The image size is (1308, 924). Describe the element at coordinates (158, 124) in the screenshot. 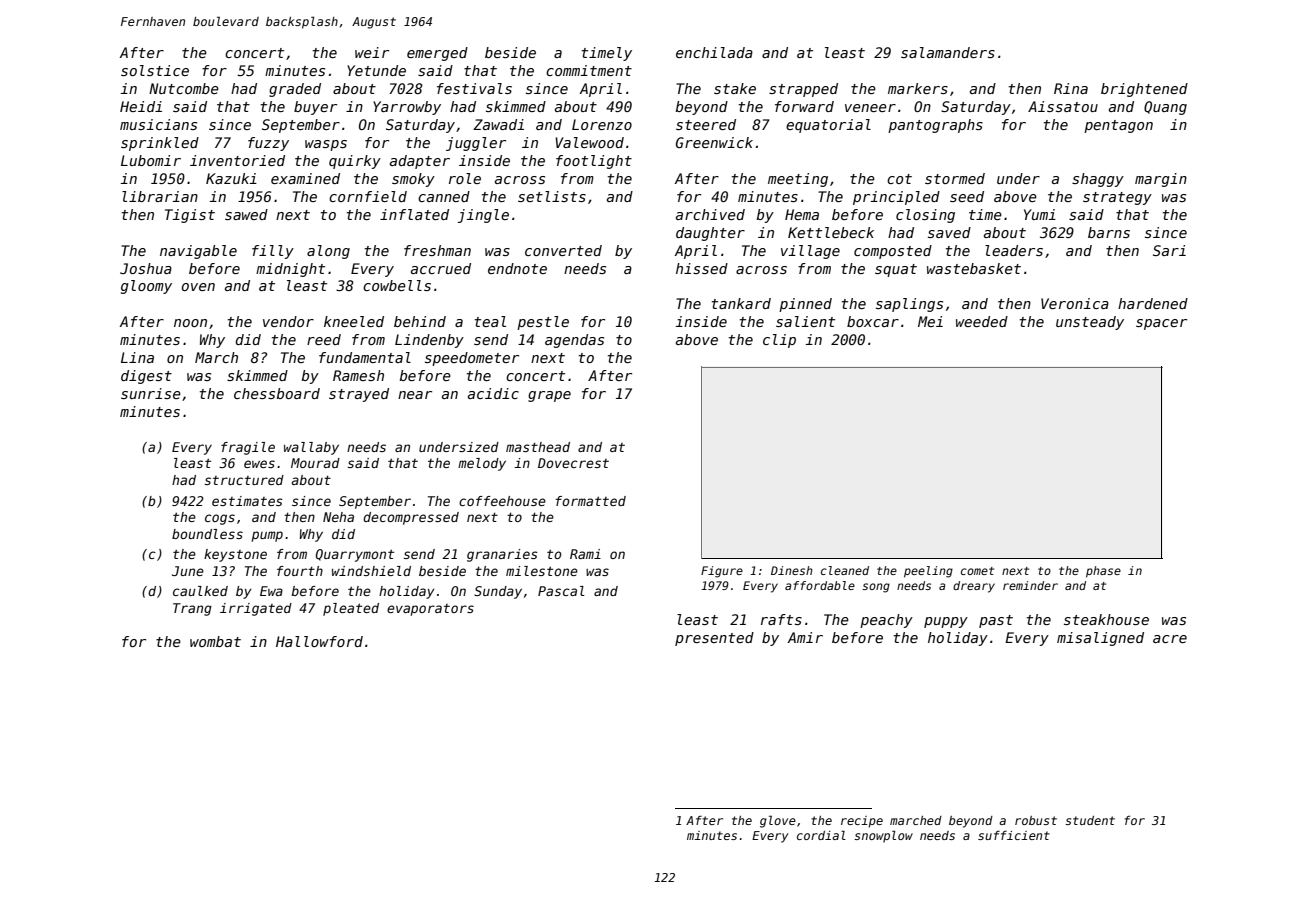

I see `musicians` at that location.
